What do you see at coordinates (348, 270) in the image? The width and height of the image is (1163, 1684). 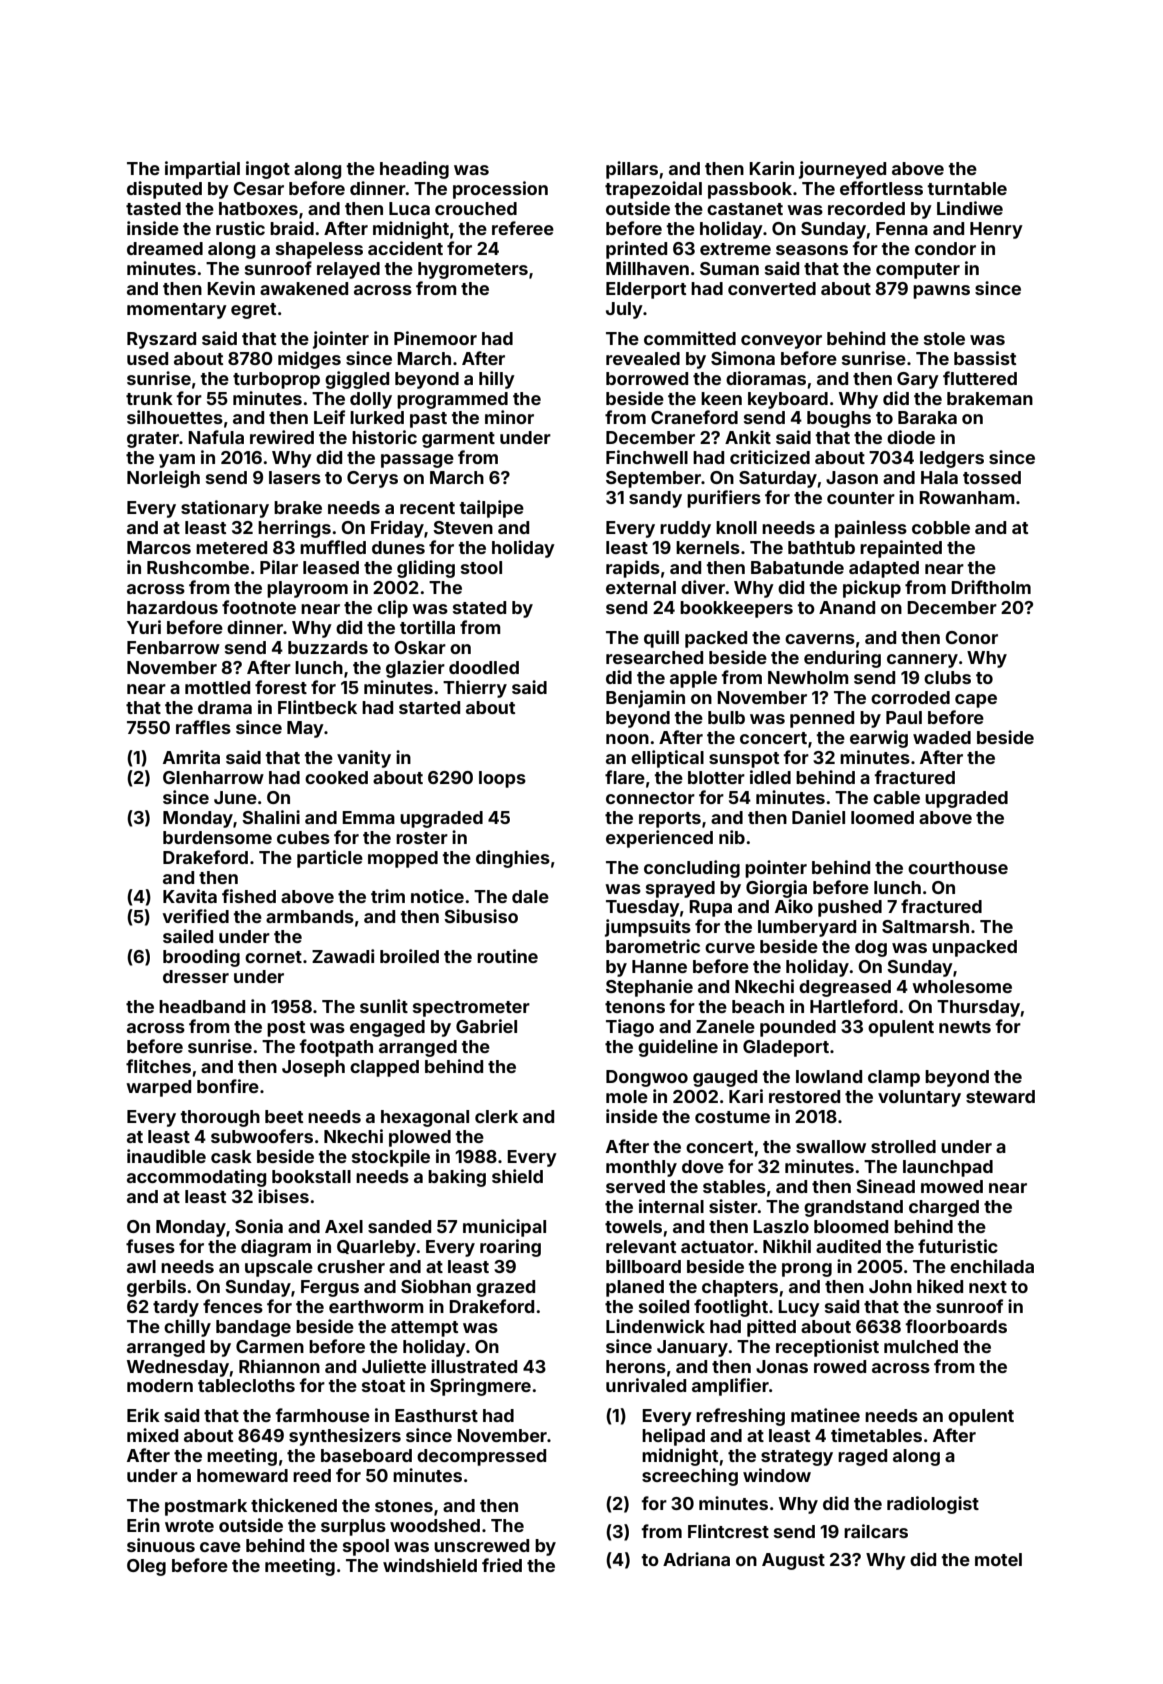 I see `relayed` at bounding box center [348, 270].
